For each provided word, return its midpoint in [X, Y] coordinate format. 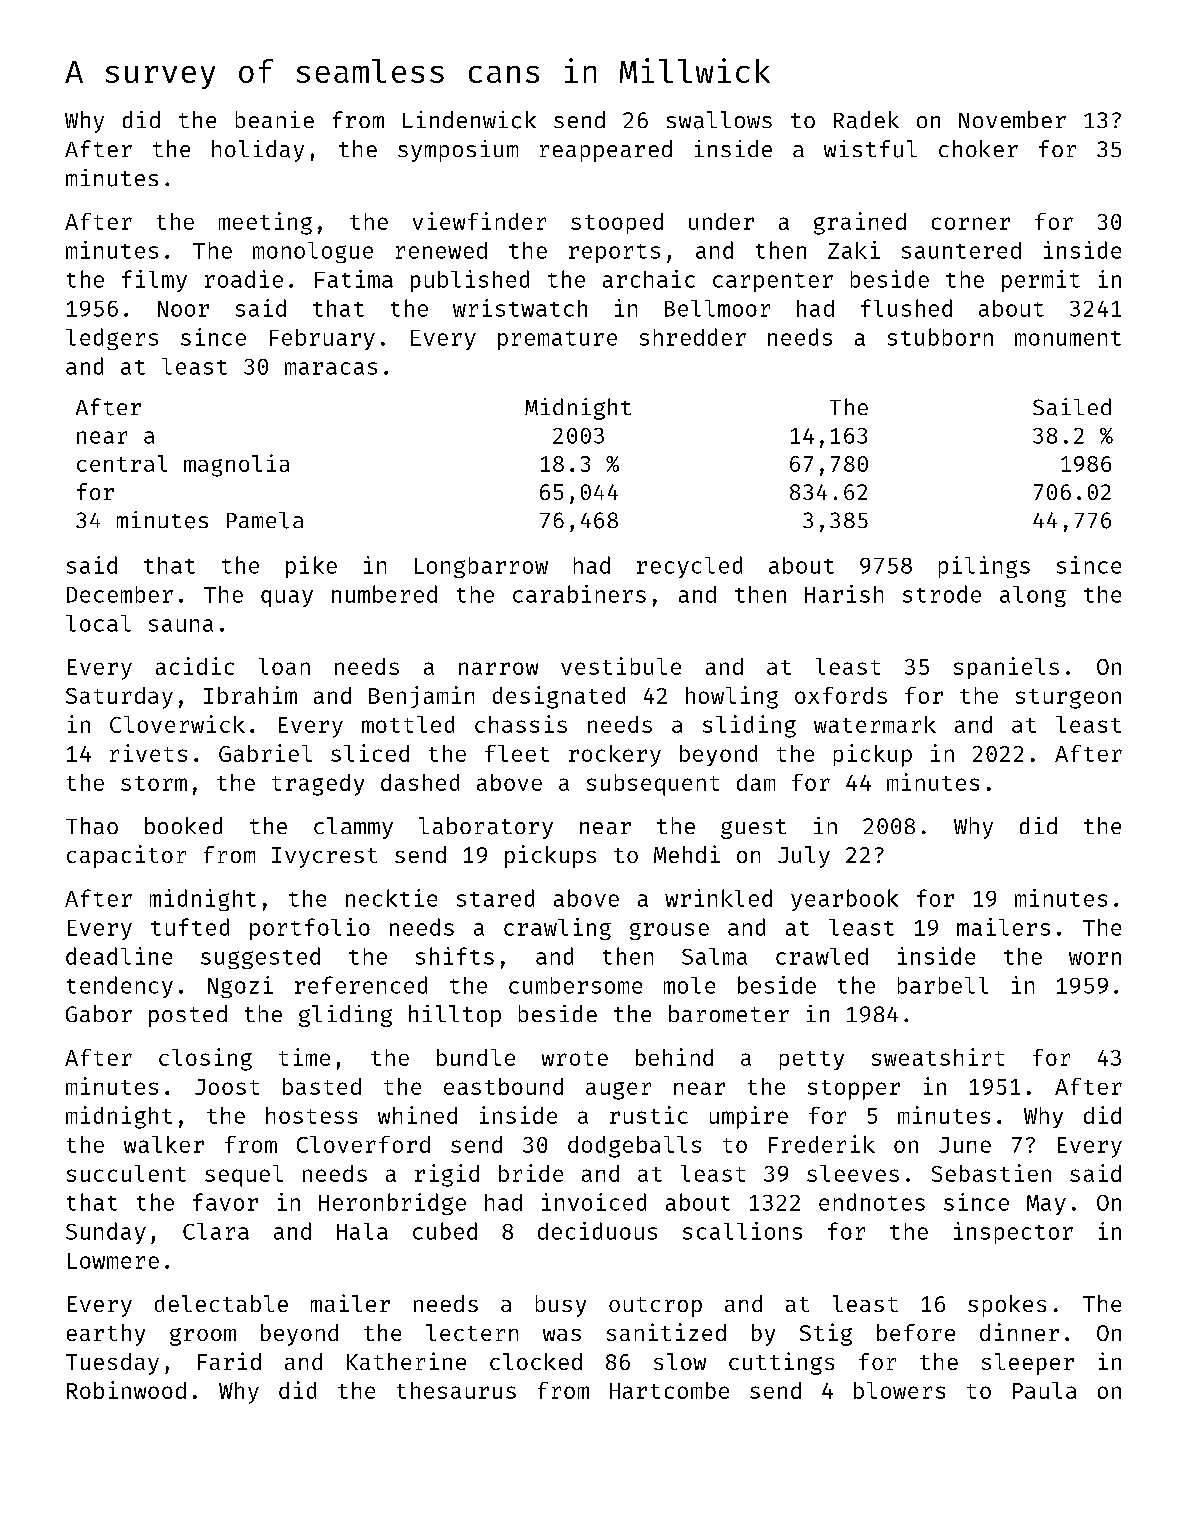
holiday [258, 151]
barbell [943, 985]
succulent [126, 1173]
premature [557, 340]
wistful [870, 149]
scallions [742, 1231]
